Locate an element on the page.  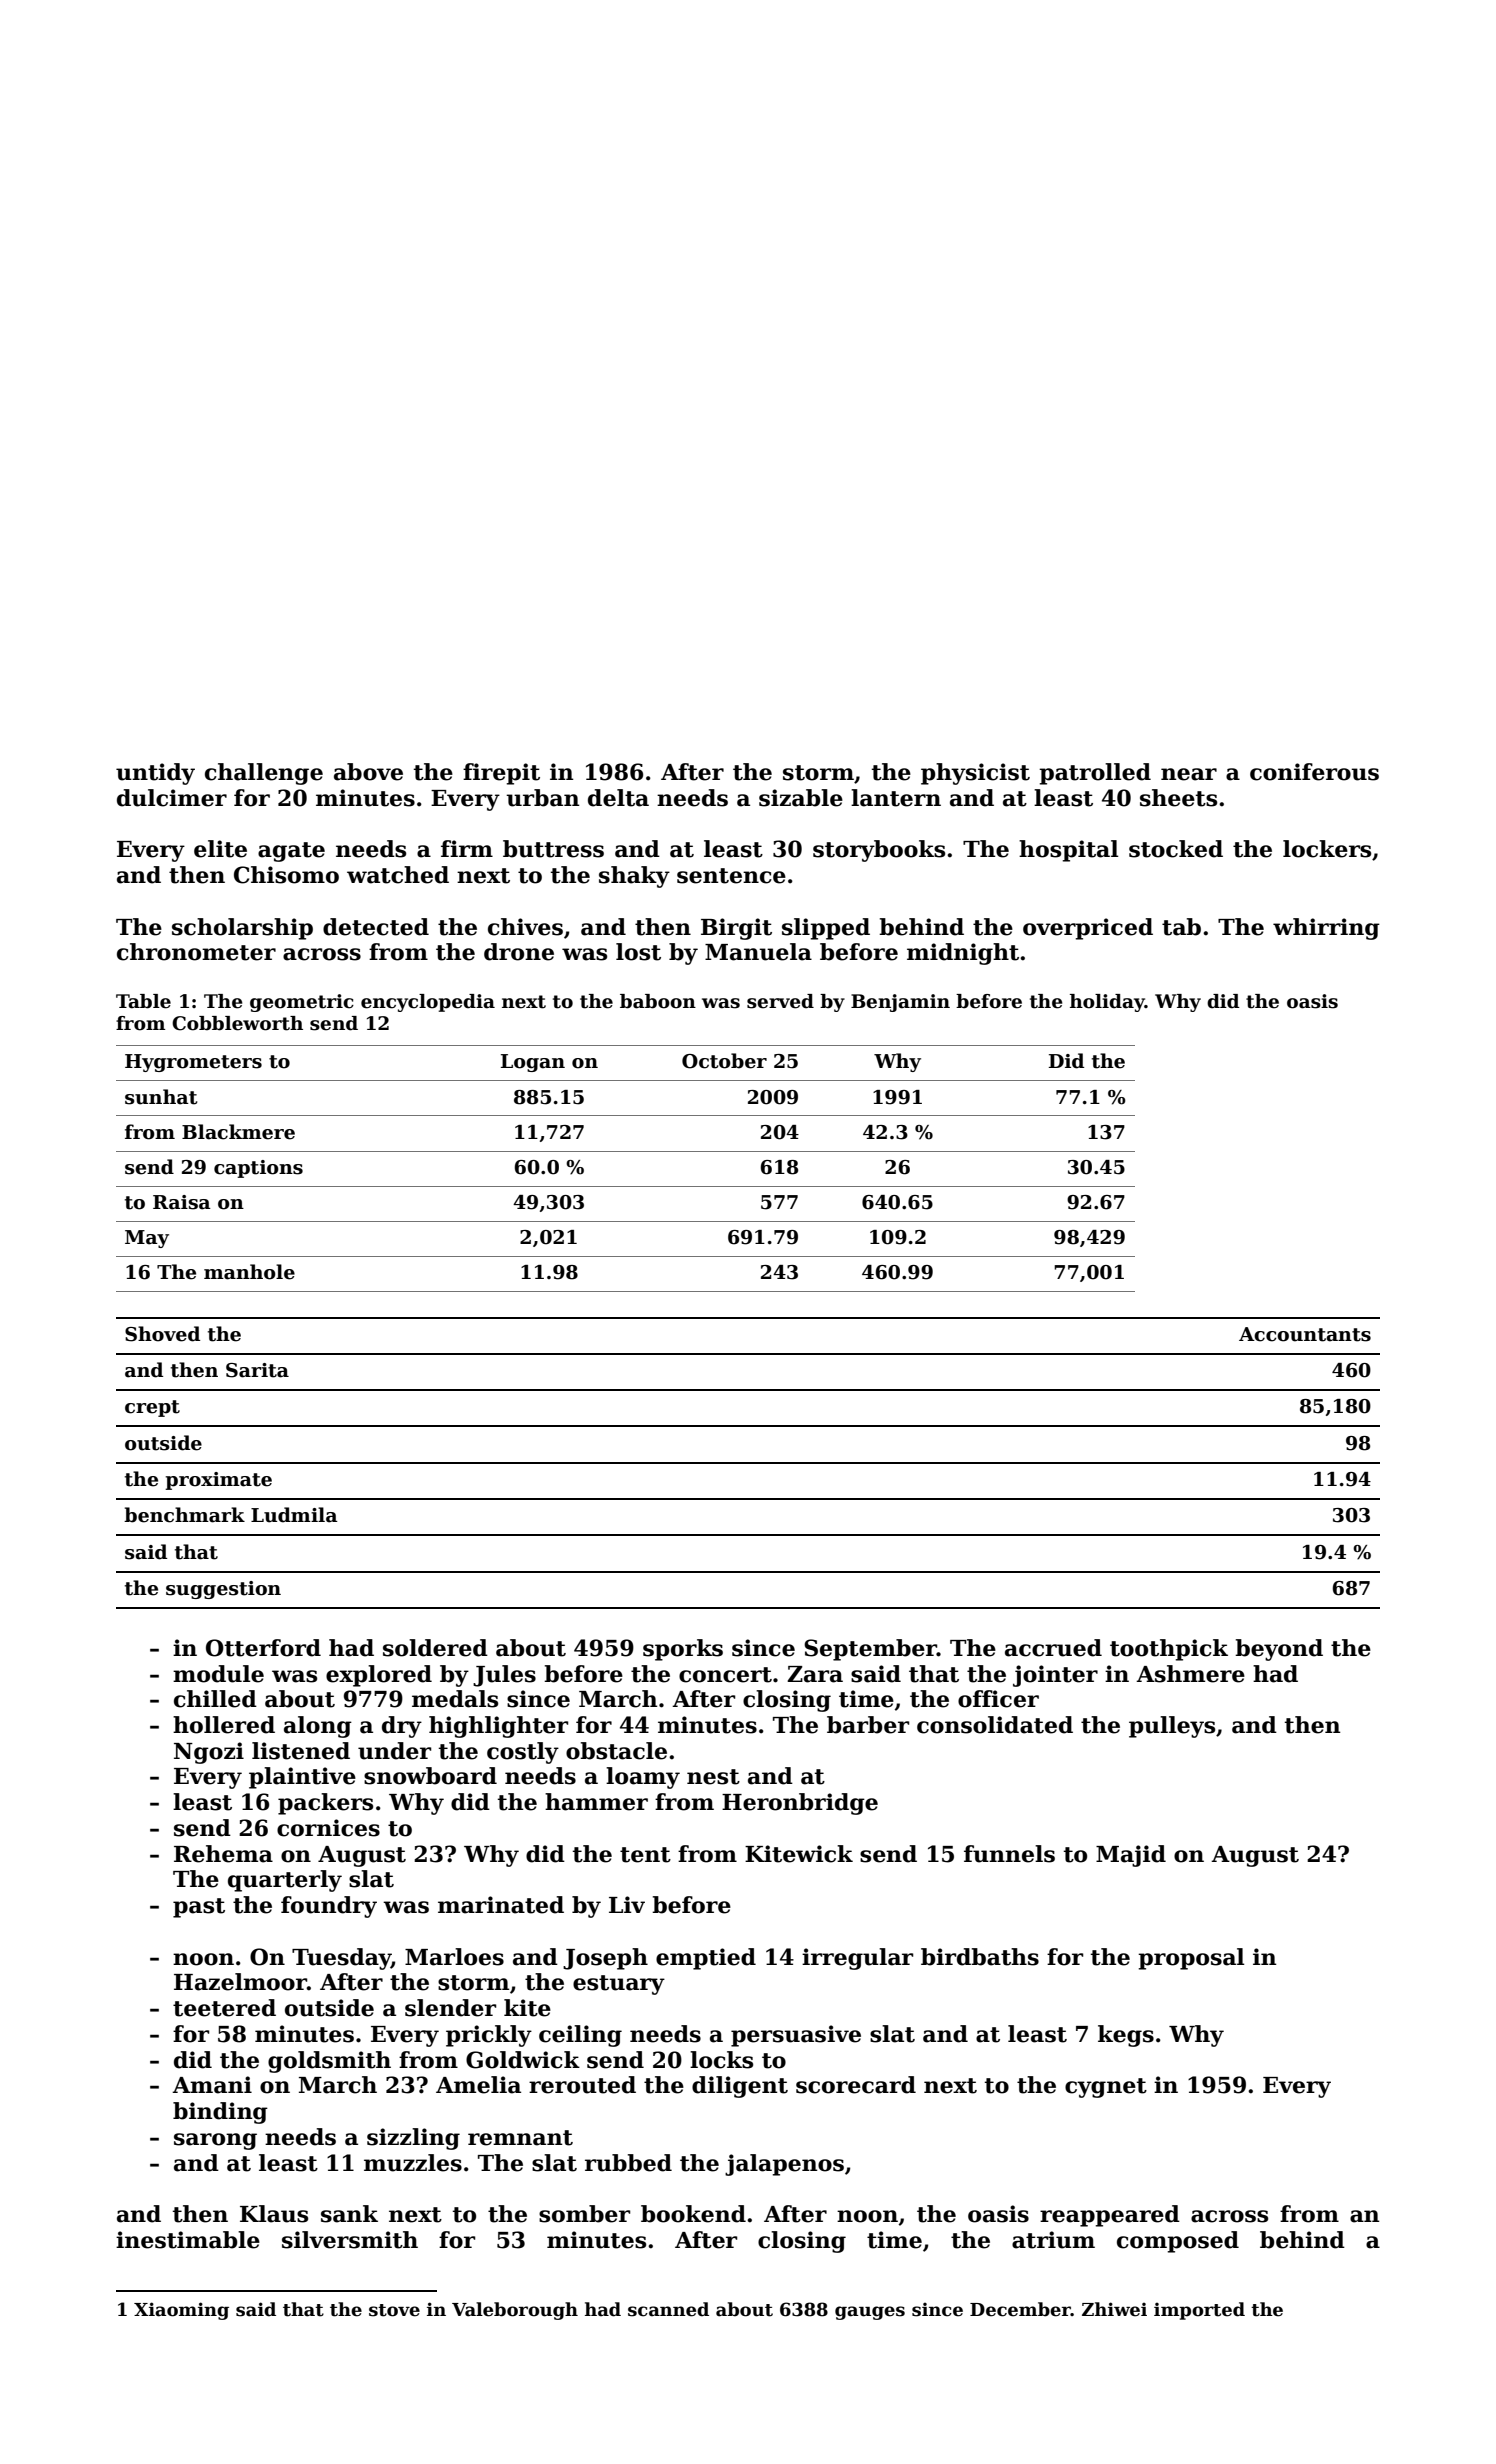
hammer is located at coordinates (596, 1802).
